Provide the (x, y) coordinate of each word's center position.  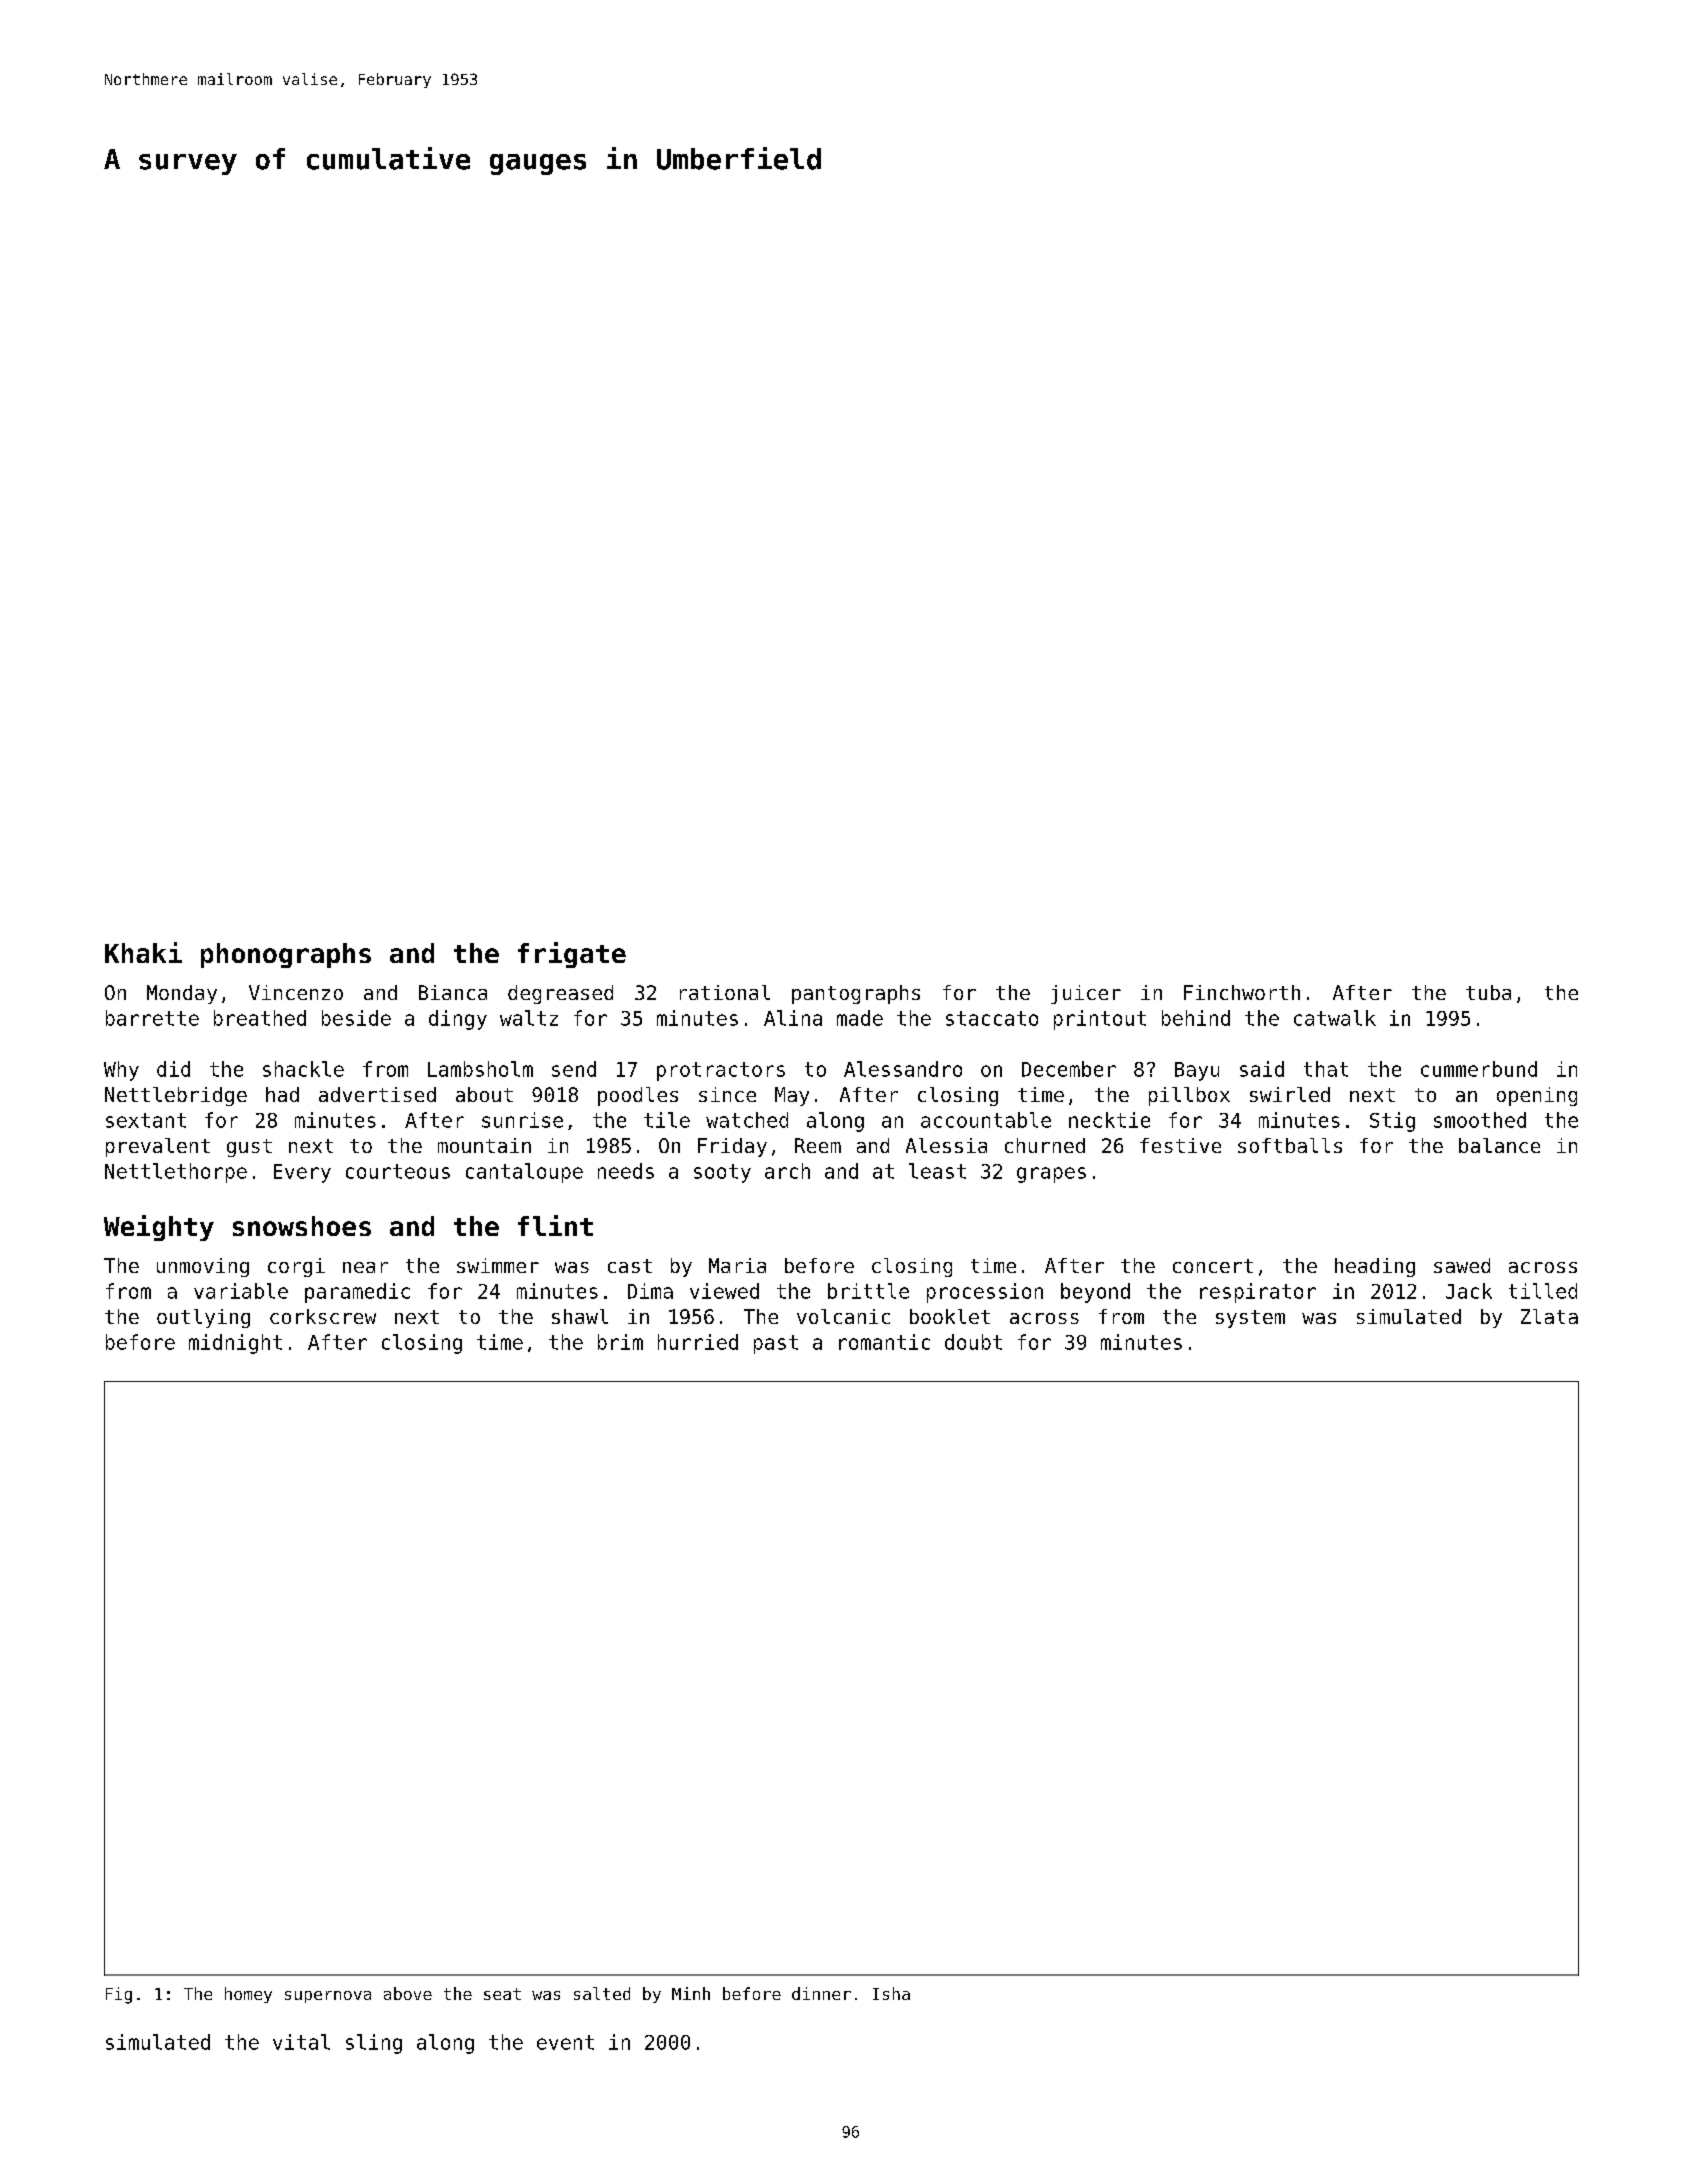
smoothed (1480, 1120)
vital (301, 2042)
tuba (1488, 992)
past (776, 1344)
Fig (119, 1995)
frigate (572, 955)
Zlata (1549, 1316)
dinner (821, 1993)
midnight (235, 1344)
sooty (722, 1173)
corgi (296, 1267)
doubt (973, 1342)
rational (725, 992)
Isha (891, 1993)
